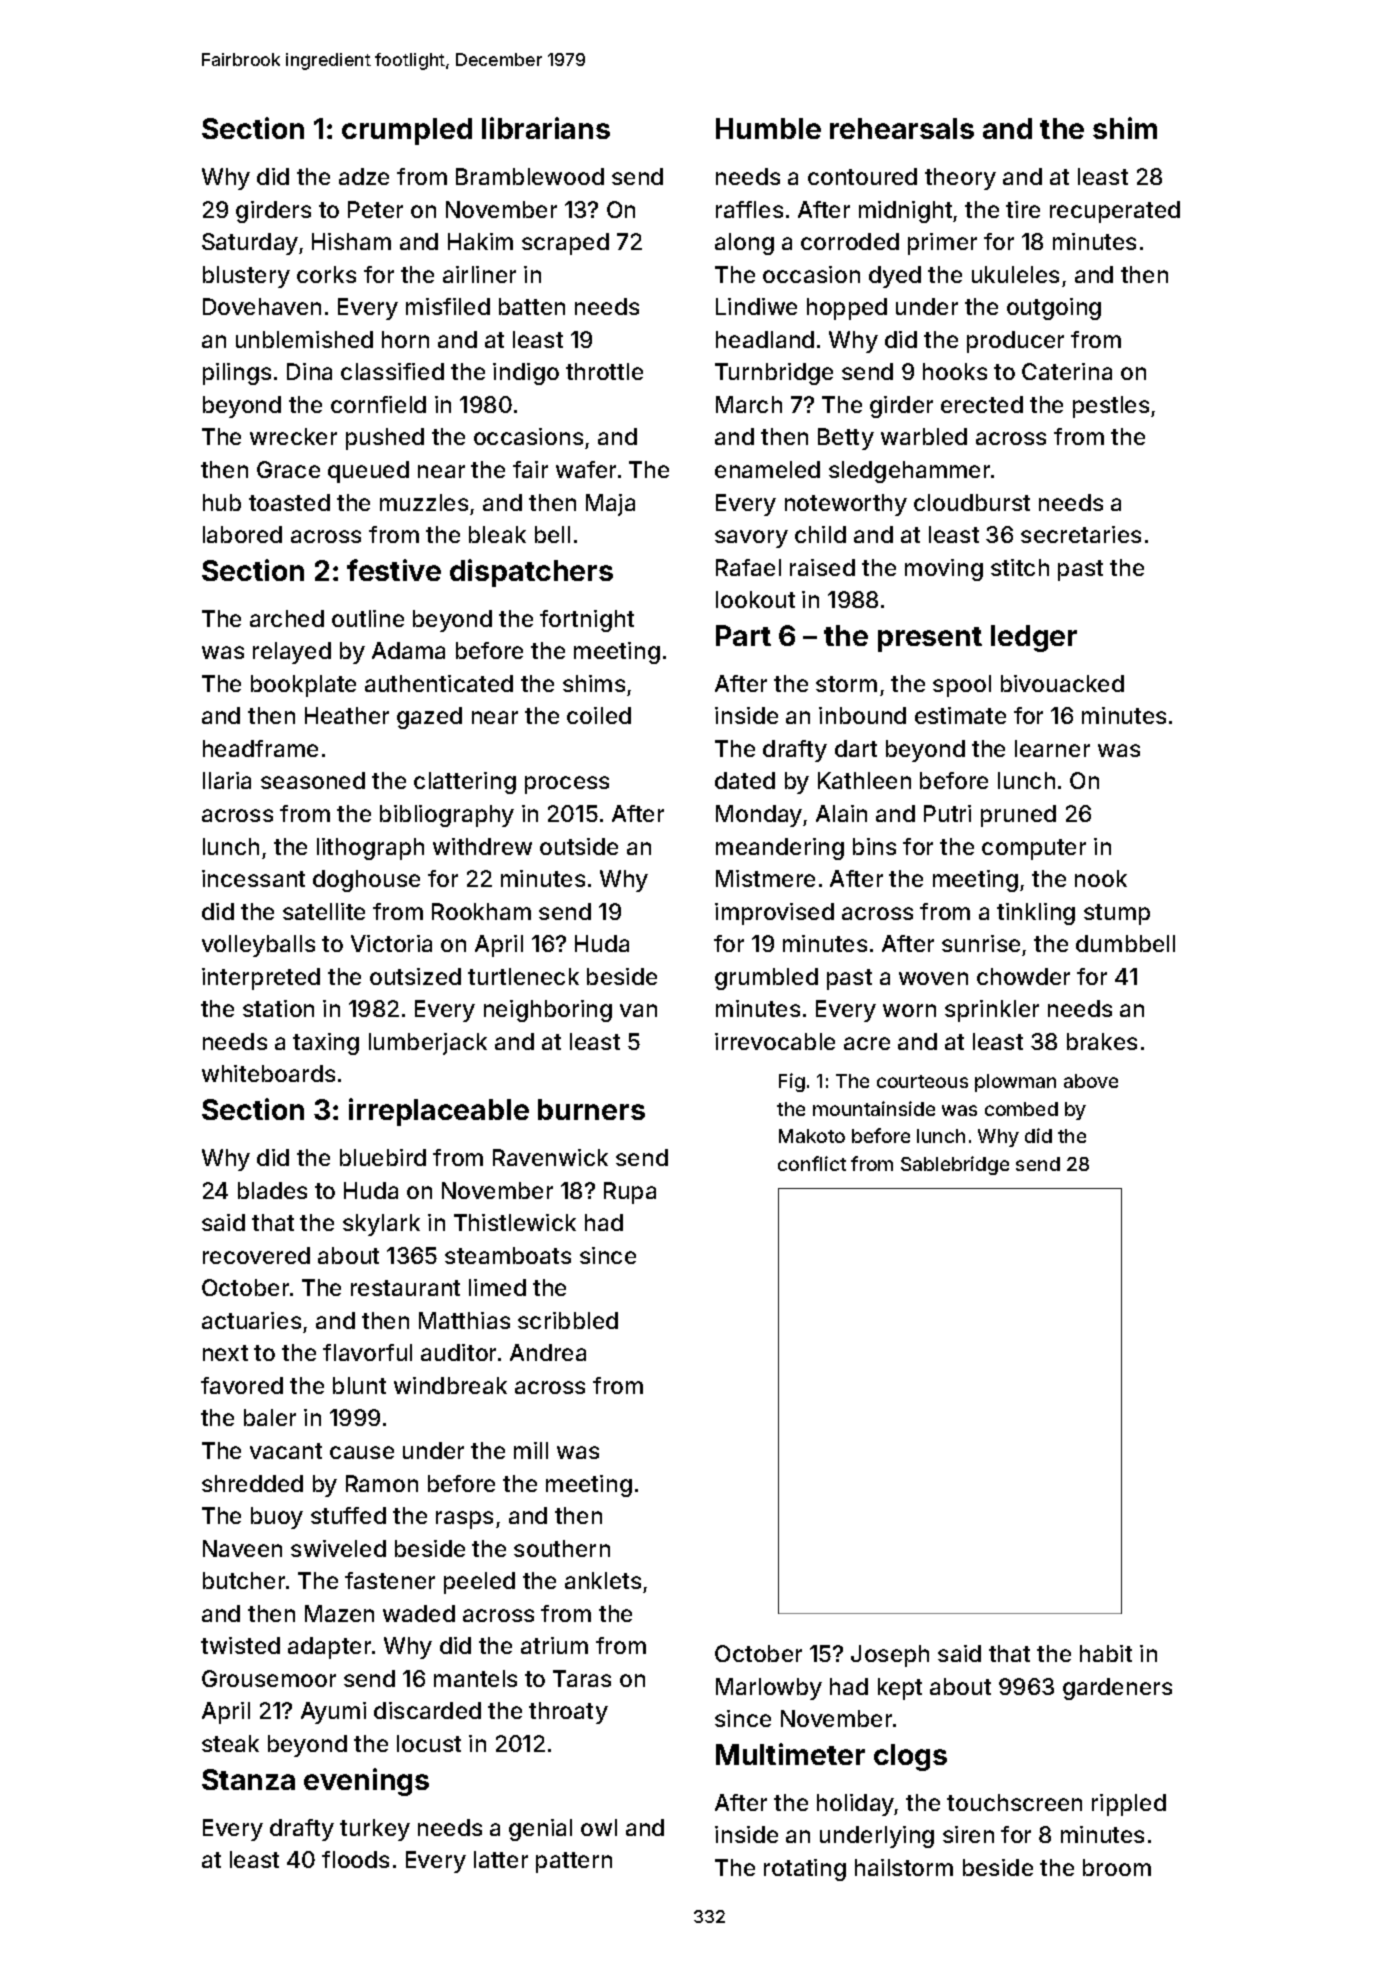  I want to click on above, so click(1091, 1081).
